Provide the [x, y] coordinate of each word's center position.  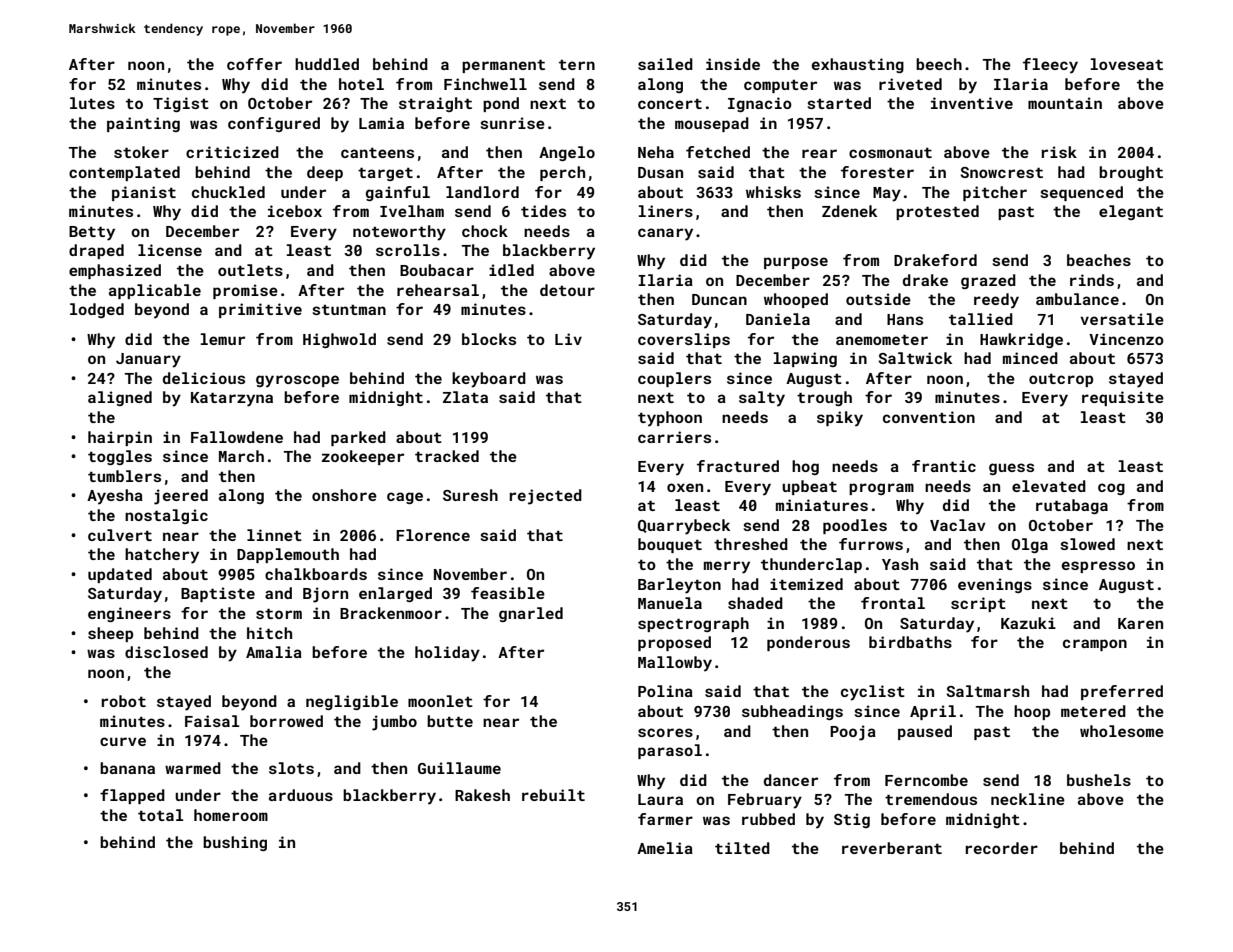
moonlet [440, 701]
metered [1093, 711]
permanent [503, 66]
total [160, 815]
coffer [254, 64]
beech [939, 64]
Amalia [274, 652]
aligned [120, 398]
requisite [1123, 398]
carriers [674, 437]
